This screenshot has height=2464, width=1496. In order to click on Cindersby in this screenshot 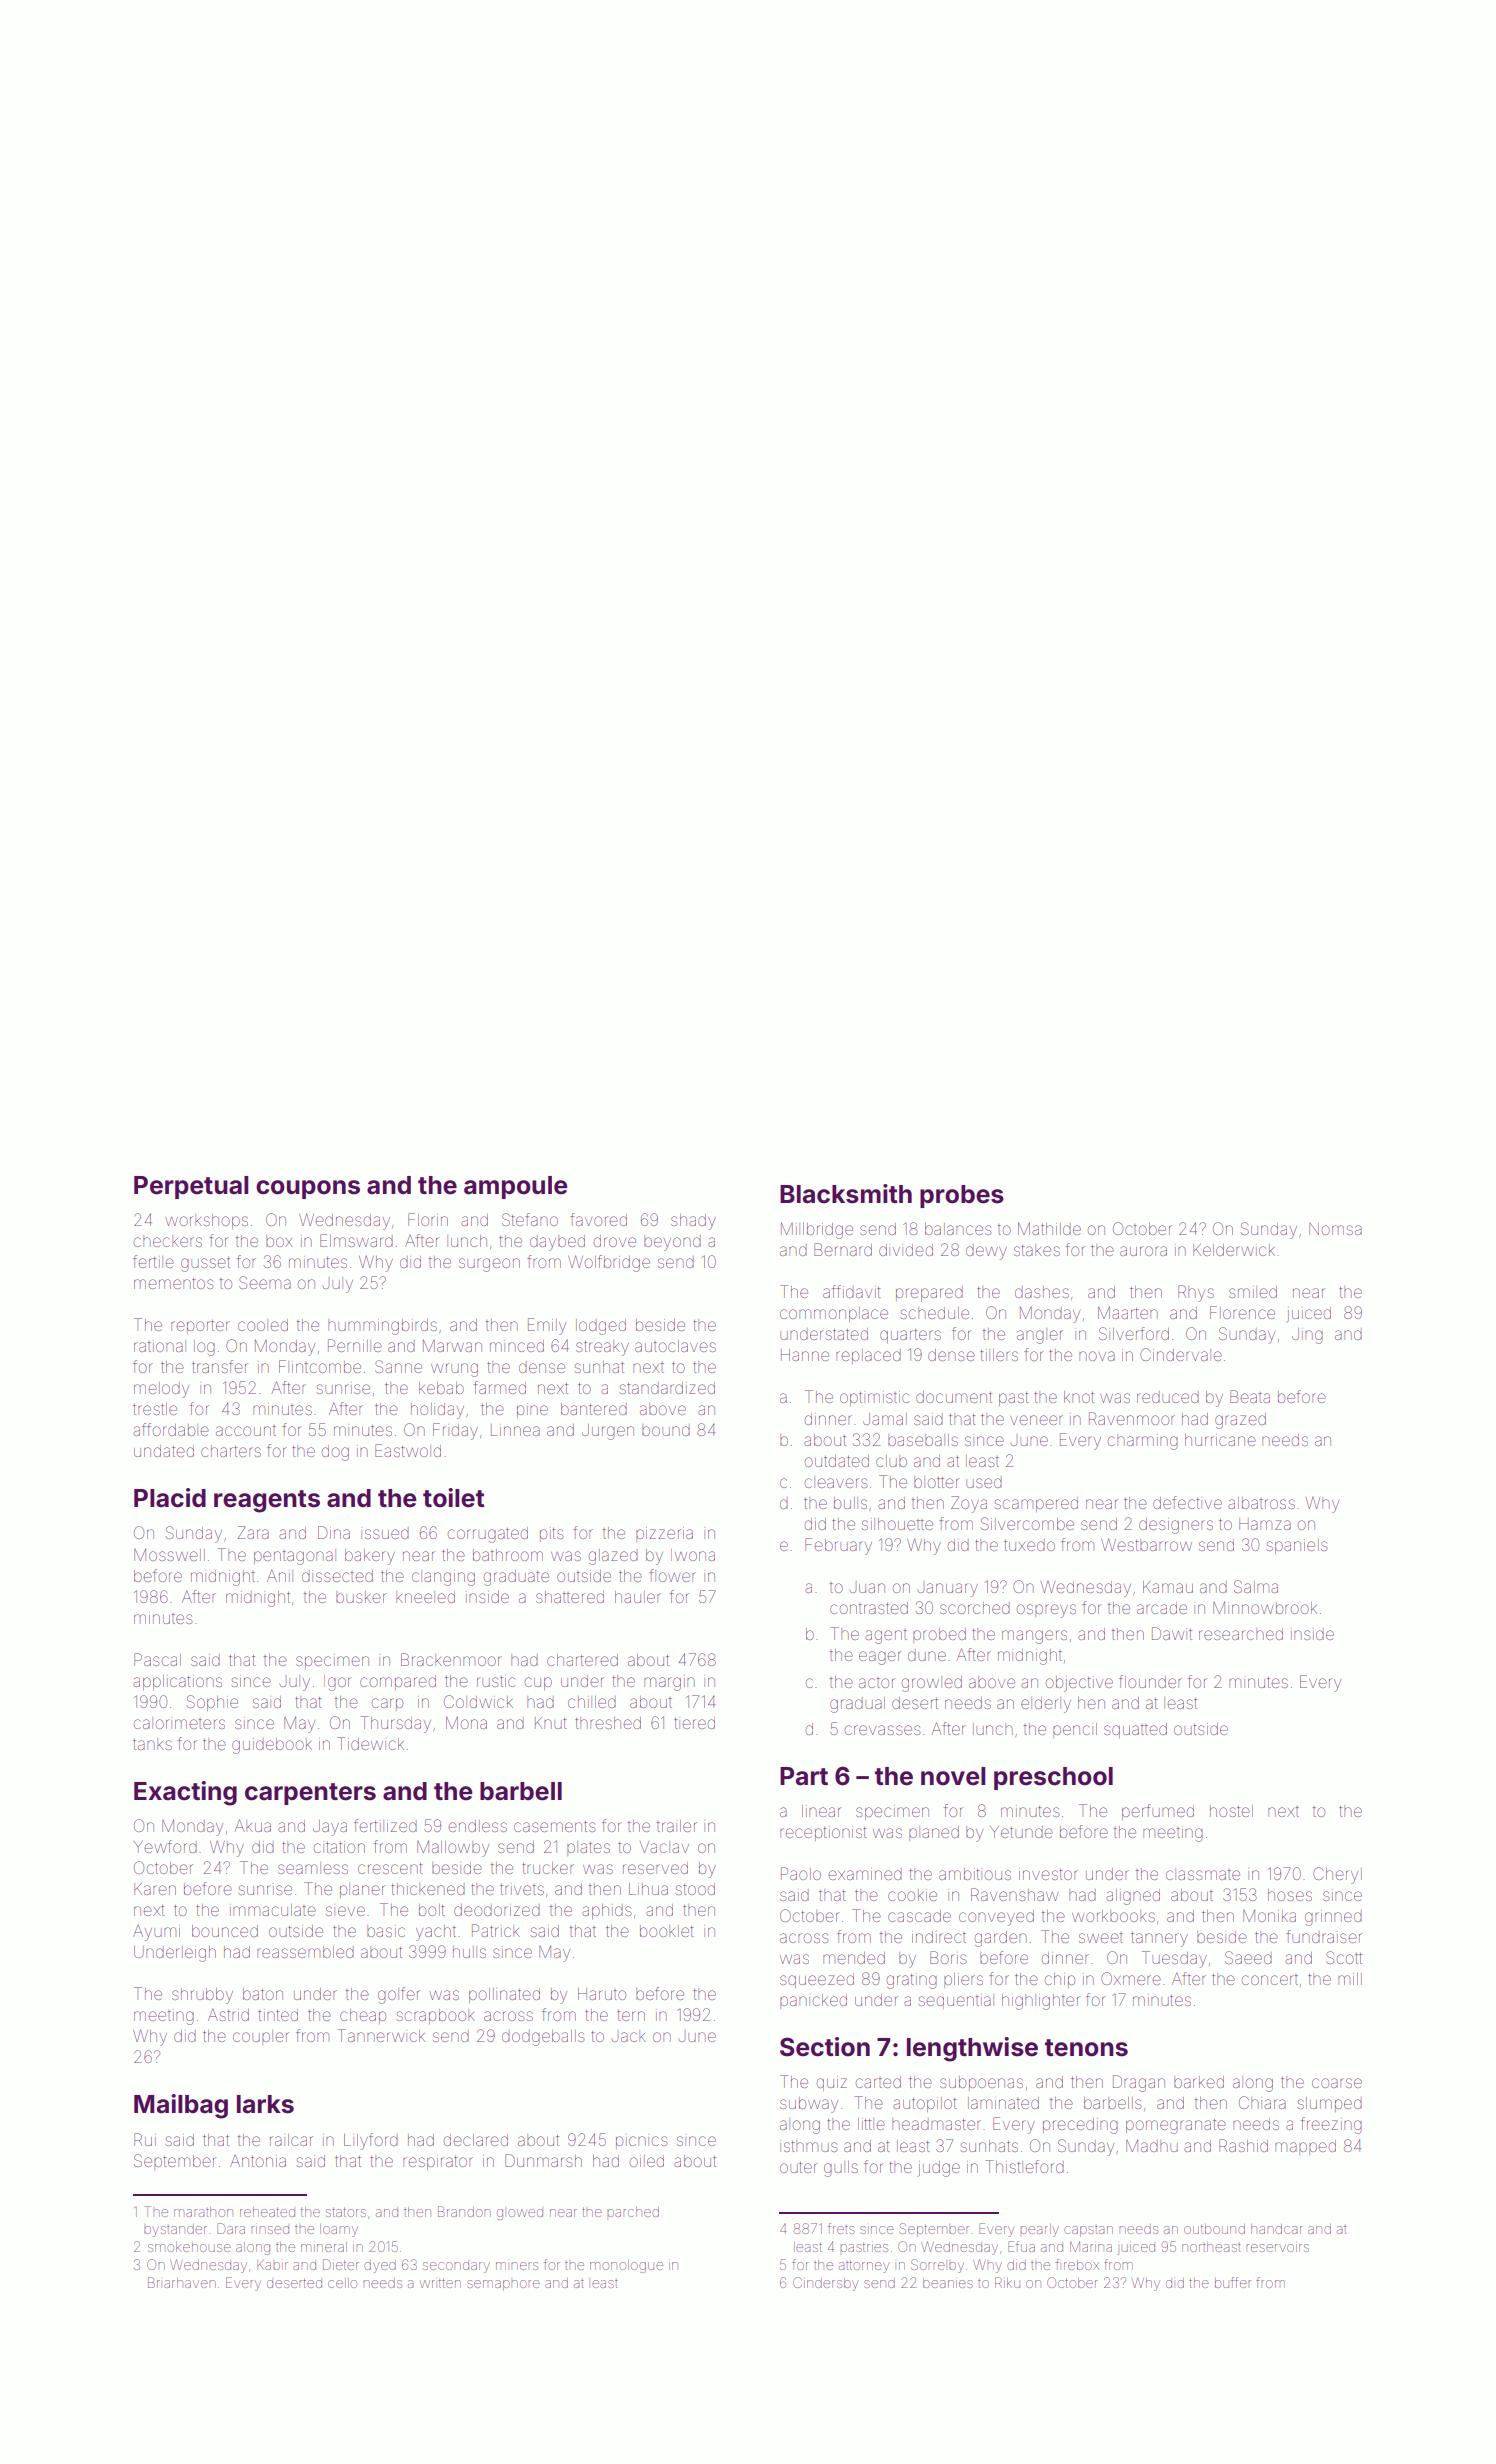, I will do `click(826, 2284)`.
